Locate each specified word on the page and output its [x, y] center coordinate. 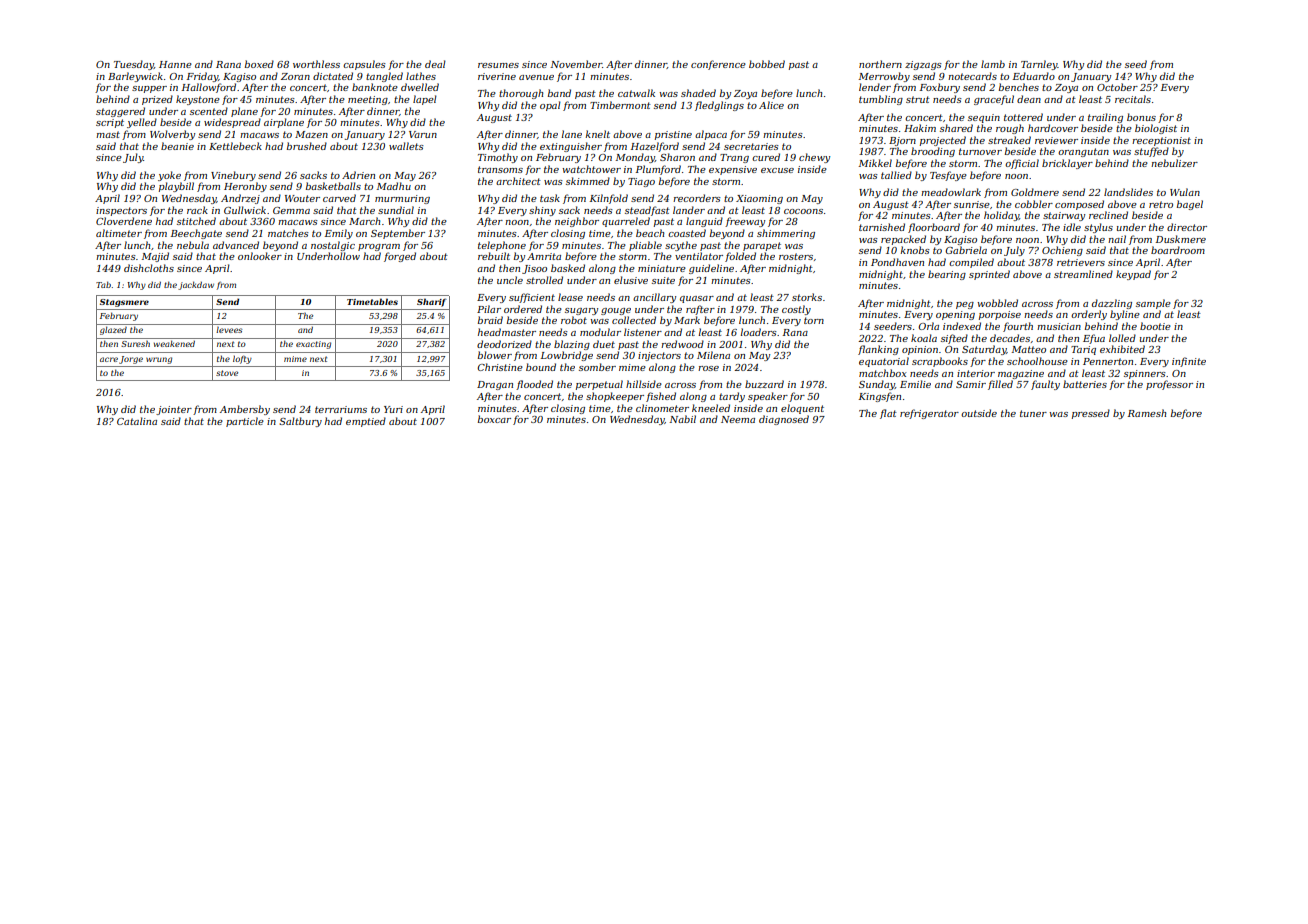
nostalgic [333, 246]
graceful [994, 100]
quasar [697, 299]
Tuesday [134, 65]
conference [718, 65]
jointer [174, 410]
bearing [947, 275]
